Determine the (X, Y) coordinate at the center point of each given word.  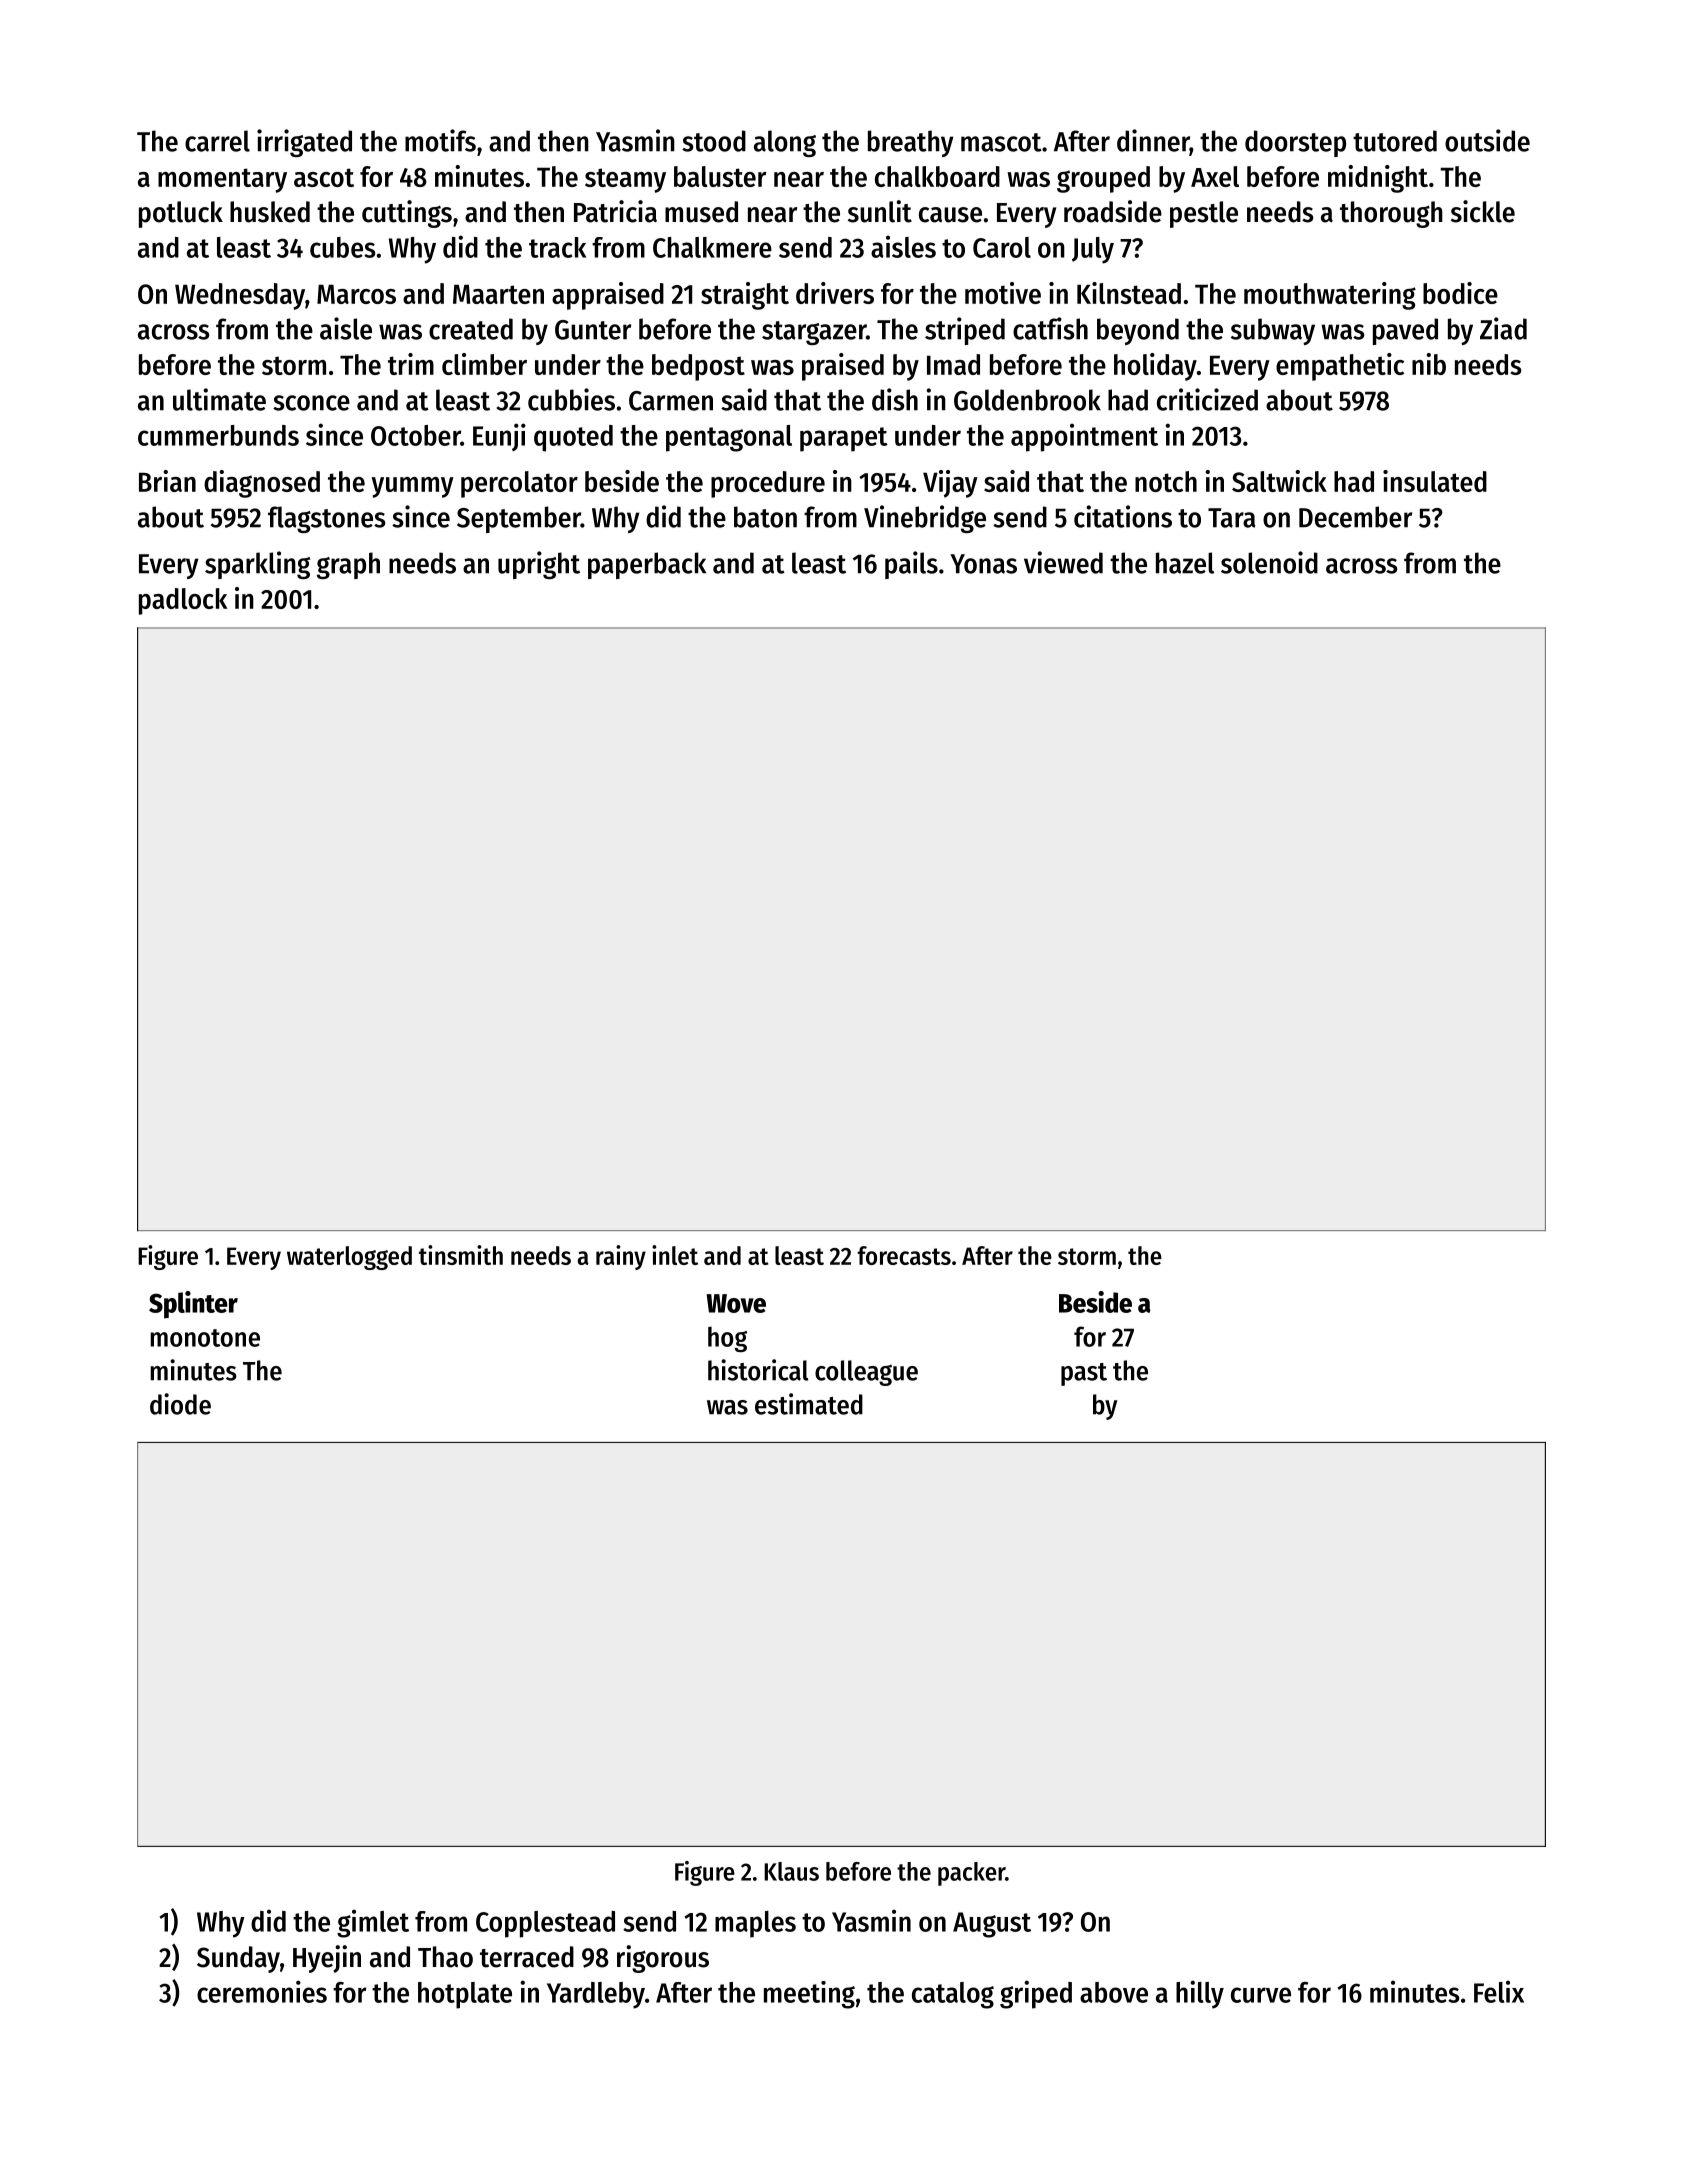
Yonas (983, 564)
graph (348, 565)
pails (911, 565)
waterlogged (349, 1258)
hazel (1185, 563)
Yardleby (596, 1995)
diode (180, 1404)
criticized (1207, 399)
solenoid (1269, 562)
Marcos (356, 294)
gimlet (373, 1923)
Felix (1499, 1991)
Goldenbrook (1027, 400)
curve (1261, 1995)
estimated (809, 1404)
